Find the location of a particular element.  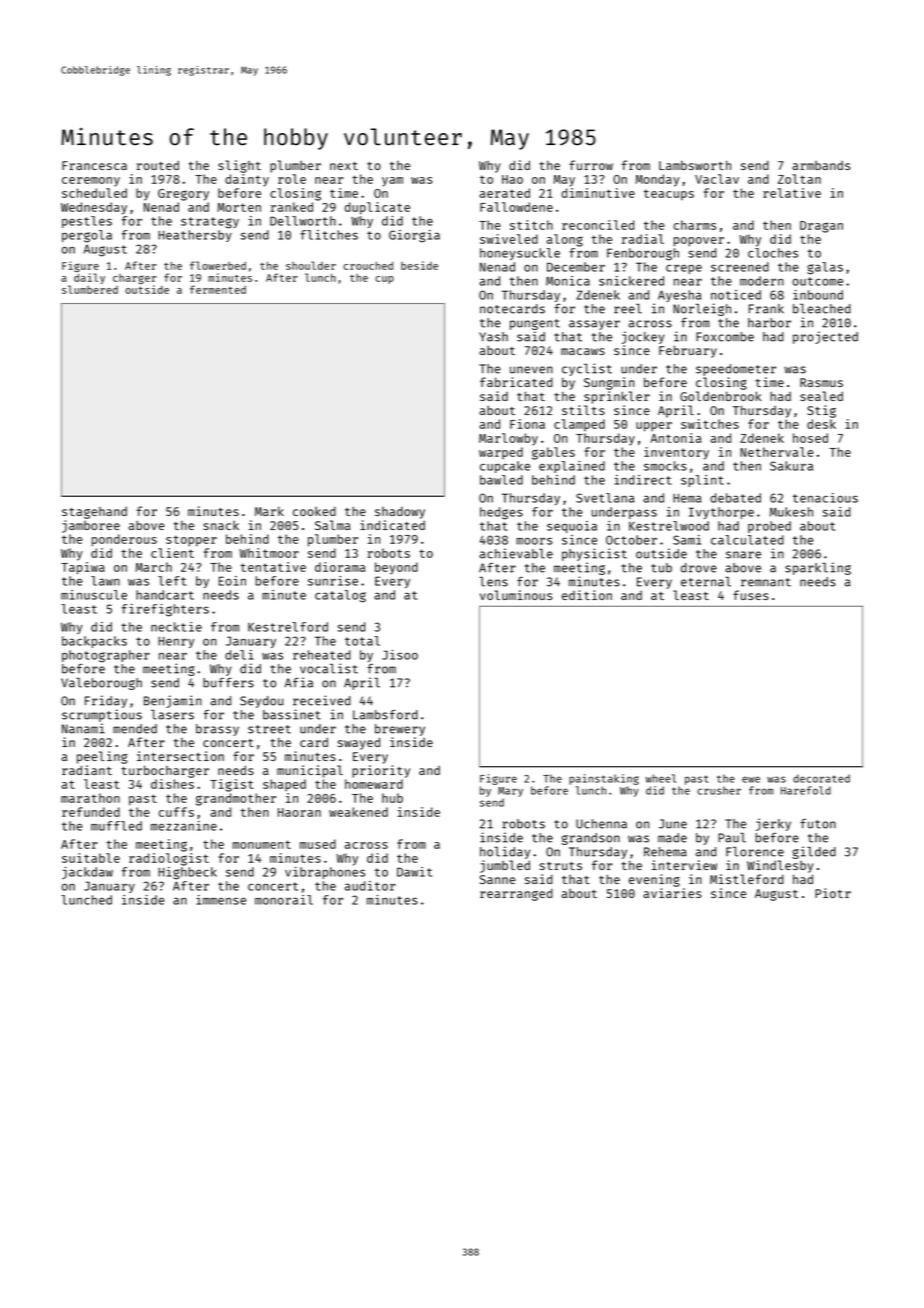

snack is located at coordinates (221, 525).
